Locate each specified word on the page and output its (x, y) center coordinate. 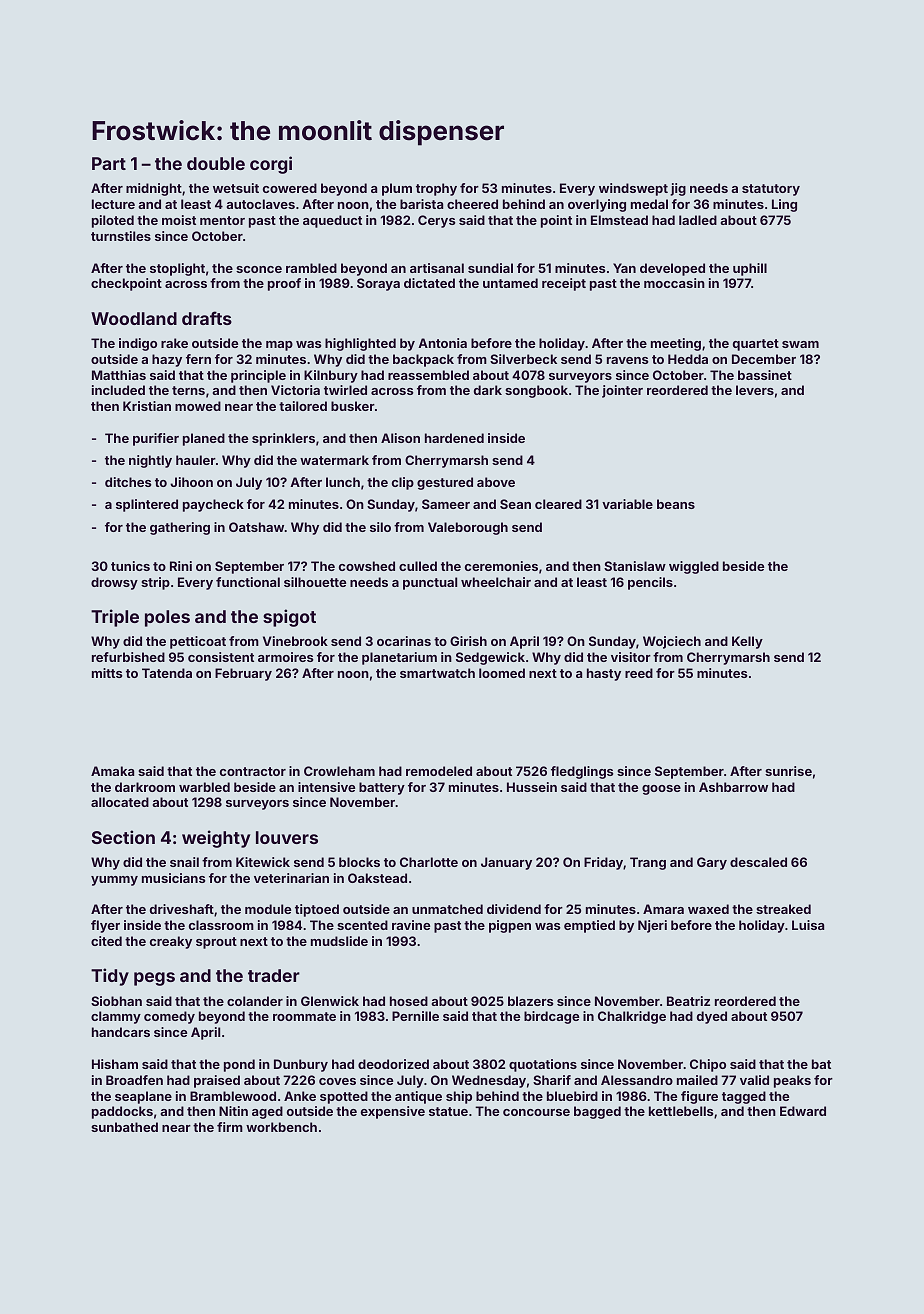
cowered (290, 188)
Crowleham (339, 771)
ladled (698, 220)
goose (661, 790)
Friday (603, 863)
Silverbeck (523, 359)
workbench (281, 1127)
